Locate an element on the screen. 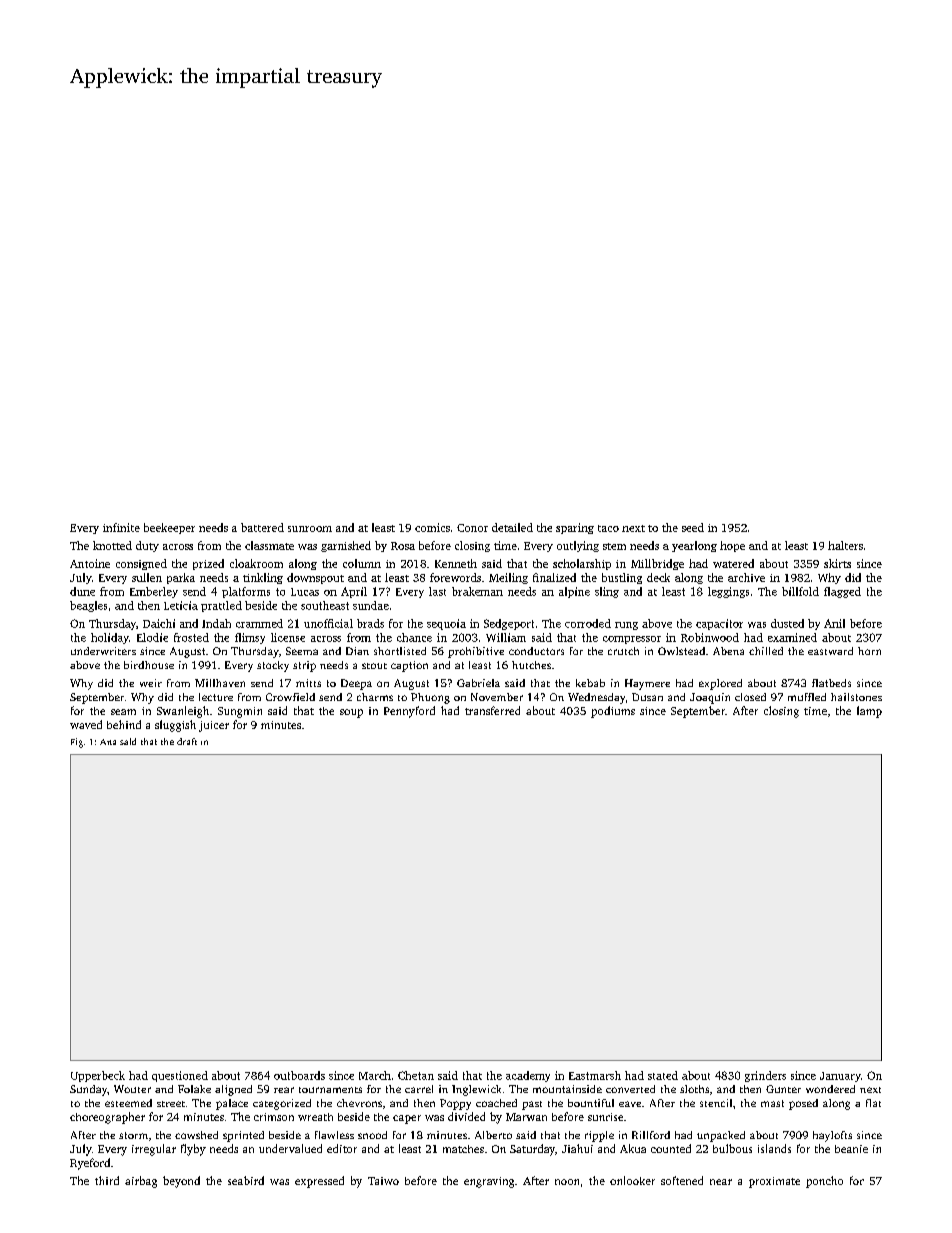 The height and width of the screenshot is (1233, 952). questioned is located at coordinates (180, 1076).
